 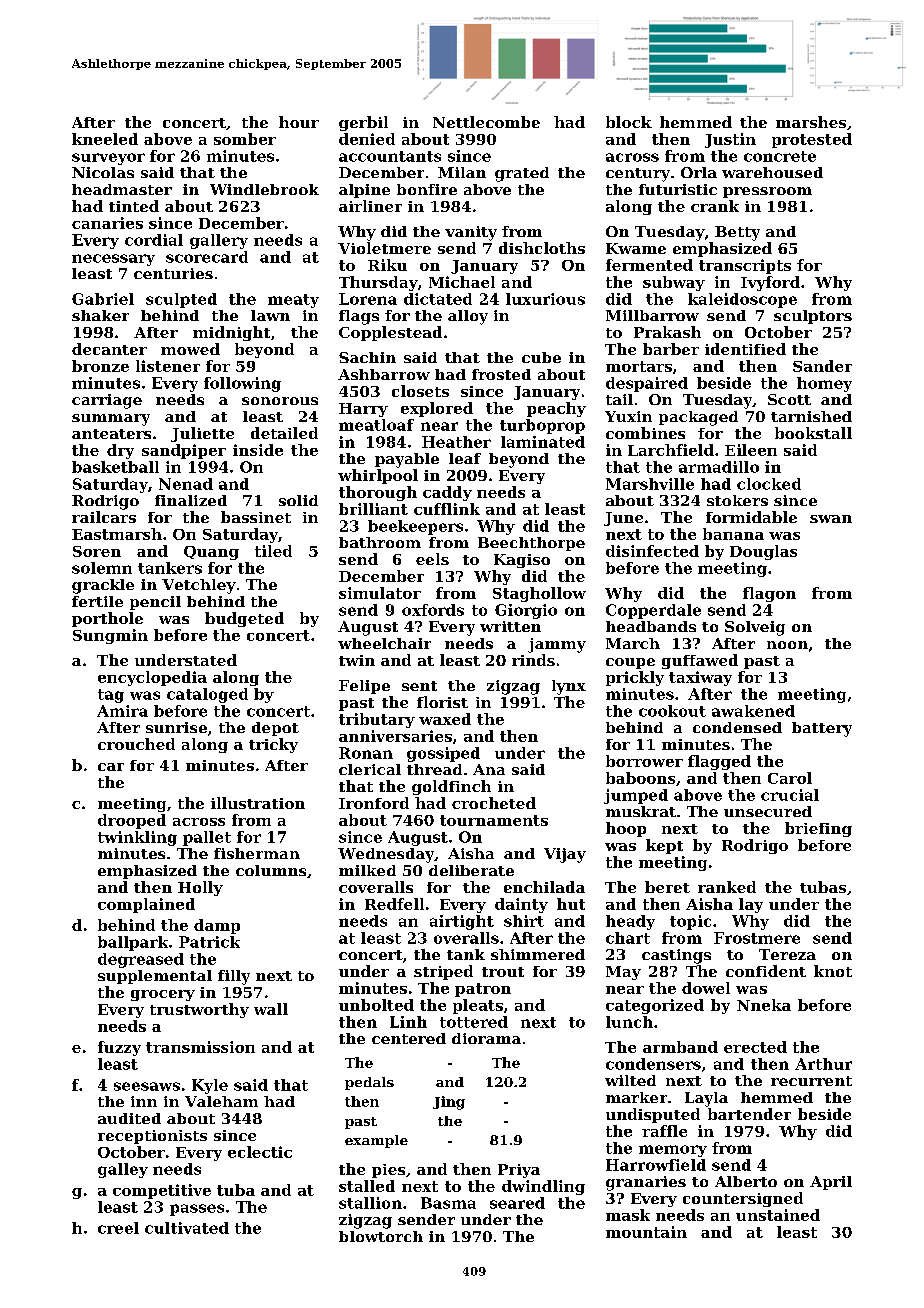 I want to click on Sander, so click(x=822, y=366).
